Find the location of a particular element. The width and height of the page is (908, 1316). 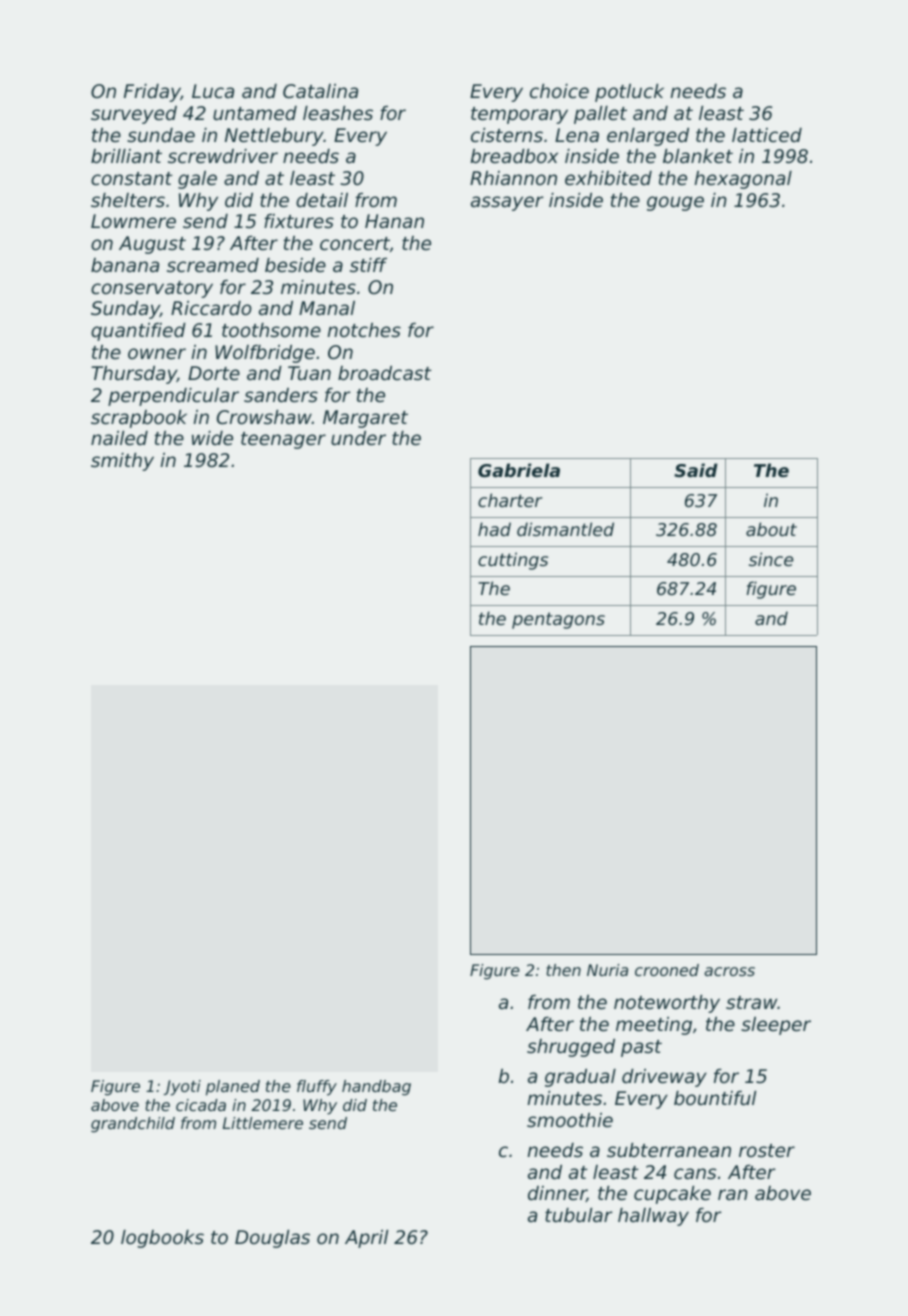

across is located at coordinates (729, 971).
